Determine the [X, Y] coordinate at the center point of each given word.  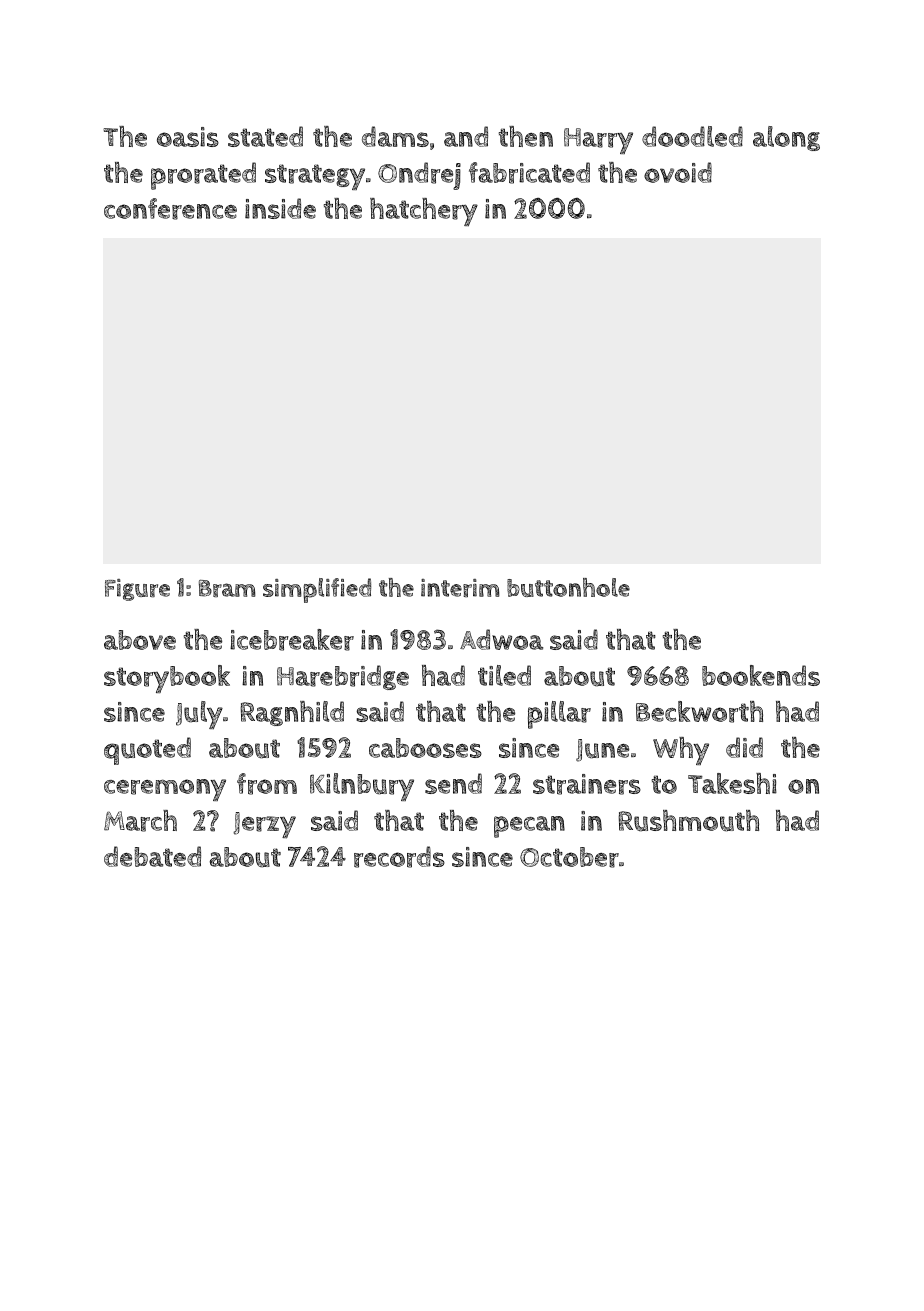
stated [265, 136]
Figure [137, 590]
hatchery [424, 212]
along [786, 138]
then [526, 136]
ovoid [678, 172]
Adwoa [501, 639]
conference [170, 209]
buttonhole [568, 587]
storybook [167, 679]
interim [460, 588]
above [140, 640]
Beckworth [699, 712]
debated [152, 856]
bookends [761, 675]
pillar [559, 715]
